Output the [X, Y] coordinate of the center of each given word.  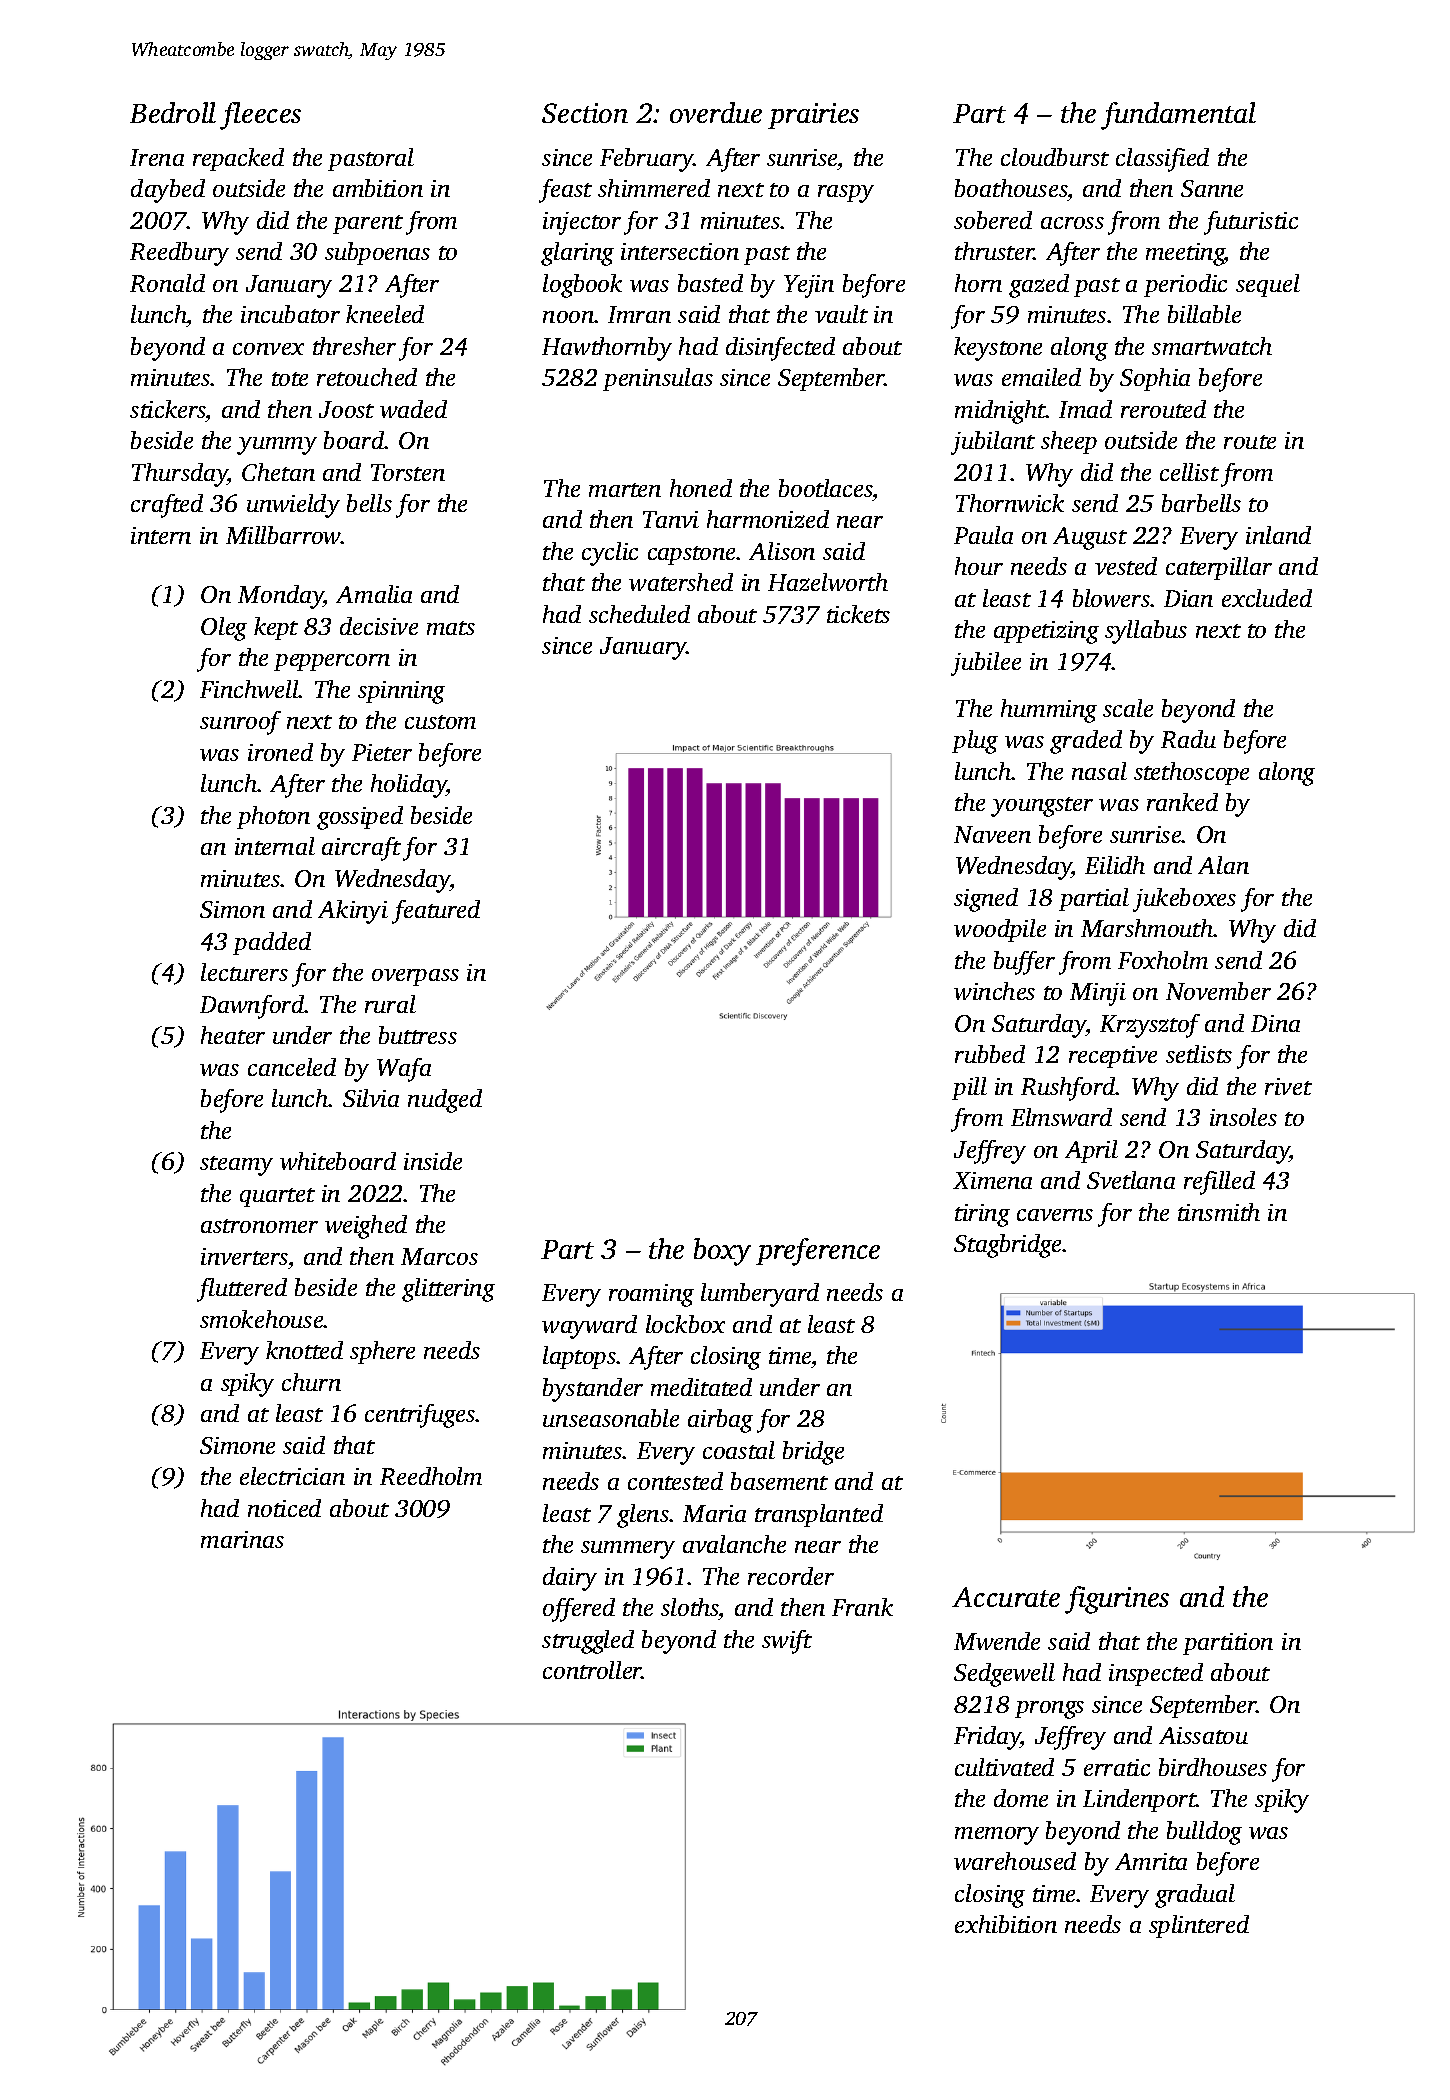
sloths [690, 1609]
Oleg [224, 629]
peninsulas [658, 379]
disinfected [780, 349]
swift [787, 1642]
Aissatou [1203, 1735]
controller [592, 1670]
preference [818, 1252]
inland [1278, 535]
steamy [236, 1166]
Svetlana [1131, 1180]
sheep [1069, 442]
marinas [242, 1539]
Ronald [167, 283]
